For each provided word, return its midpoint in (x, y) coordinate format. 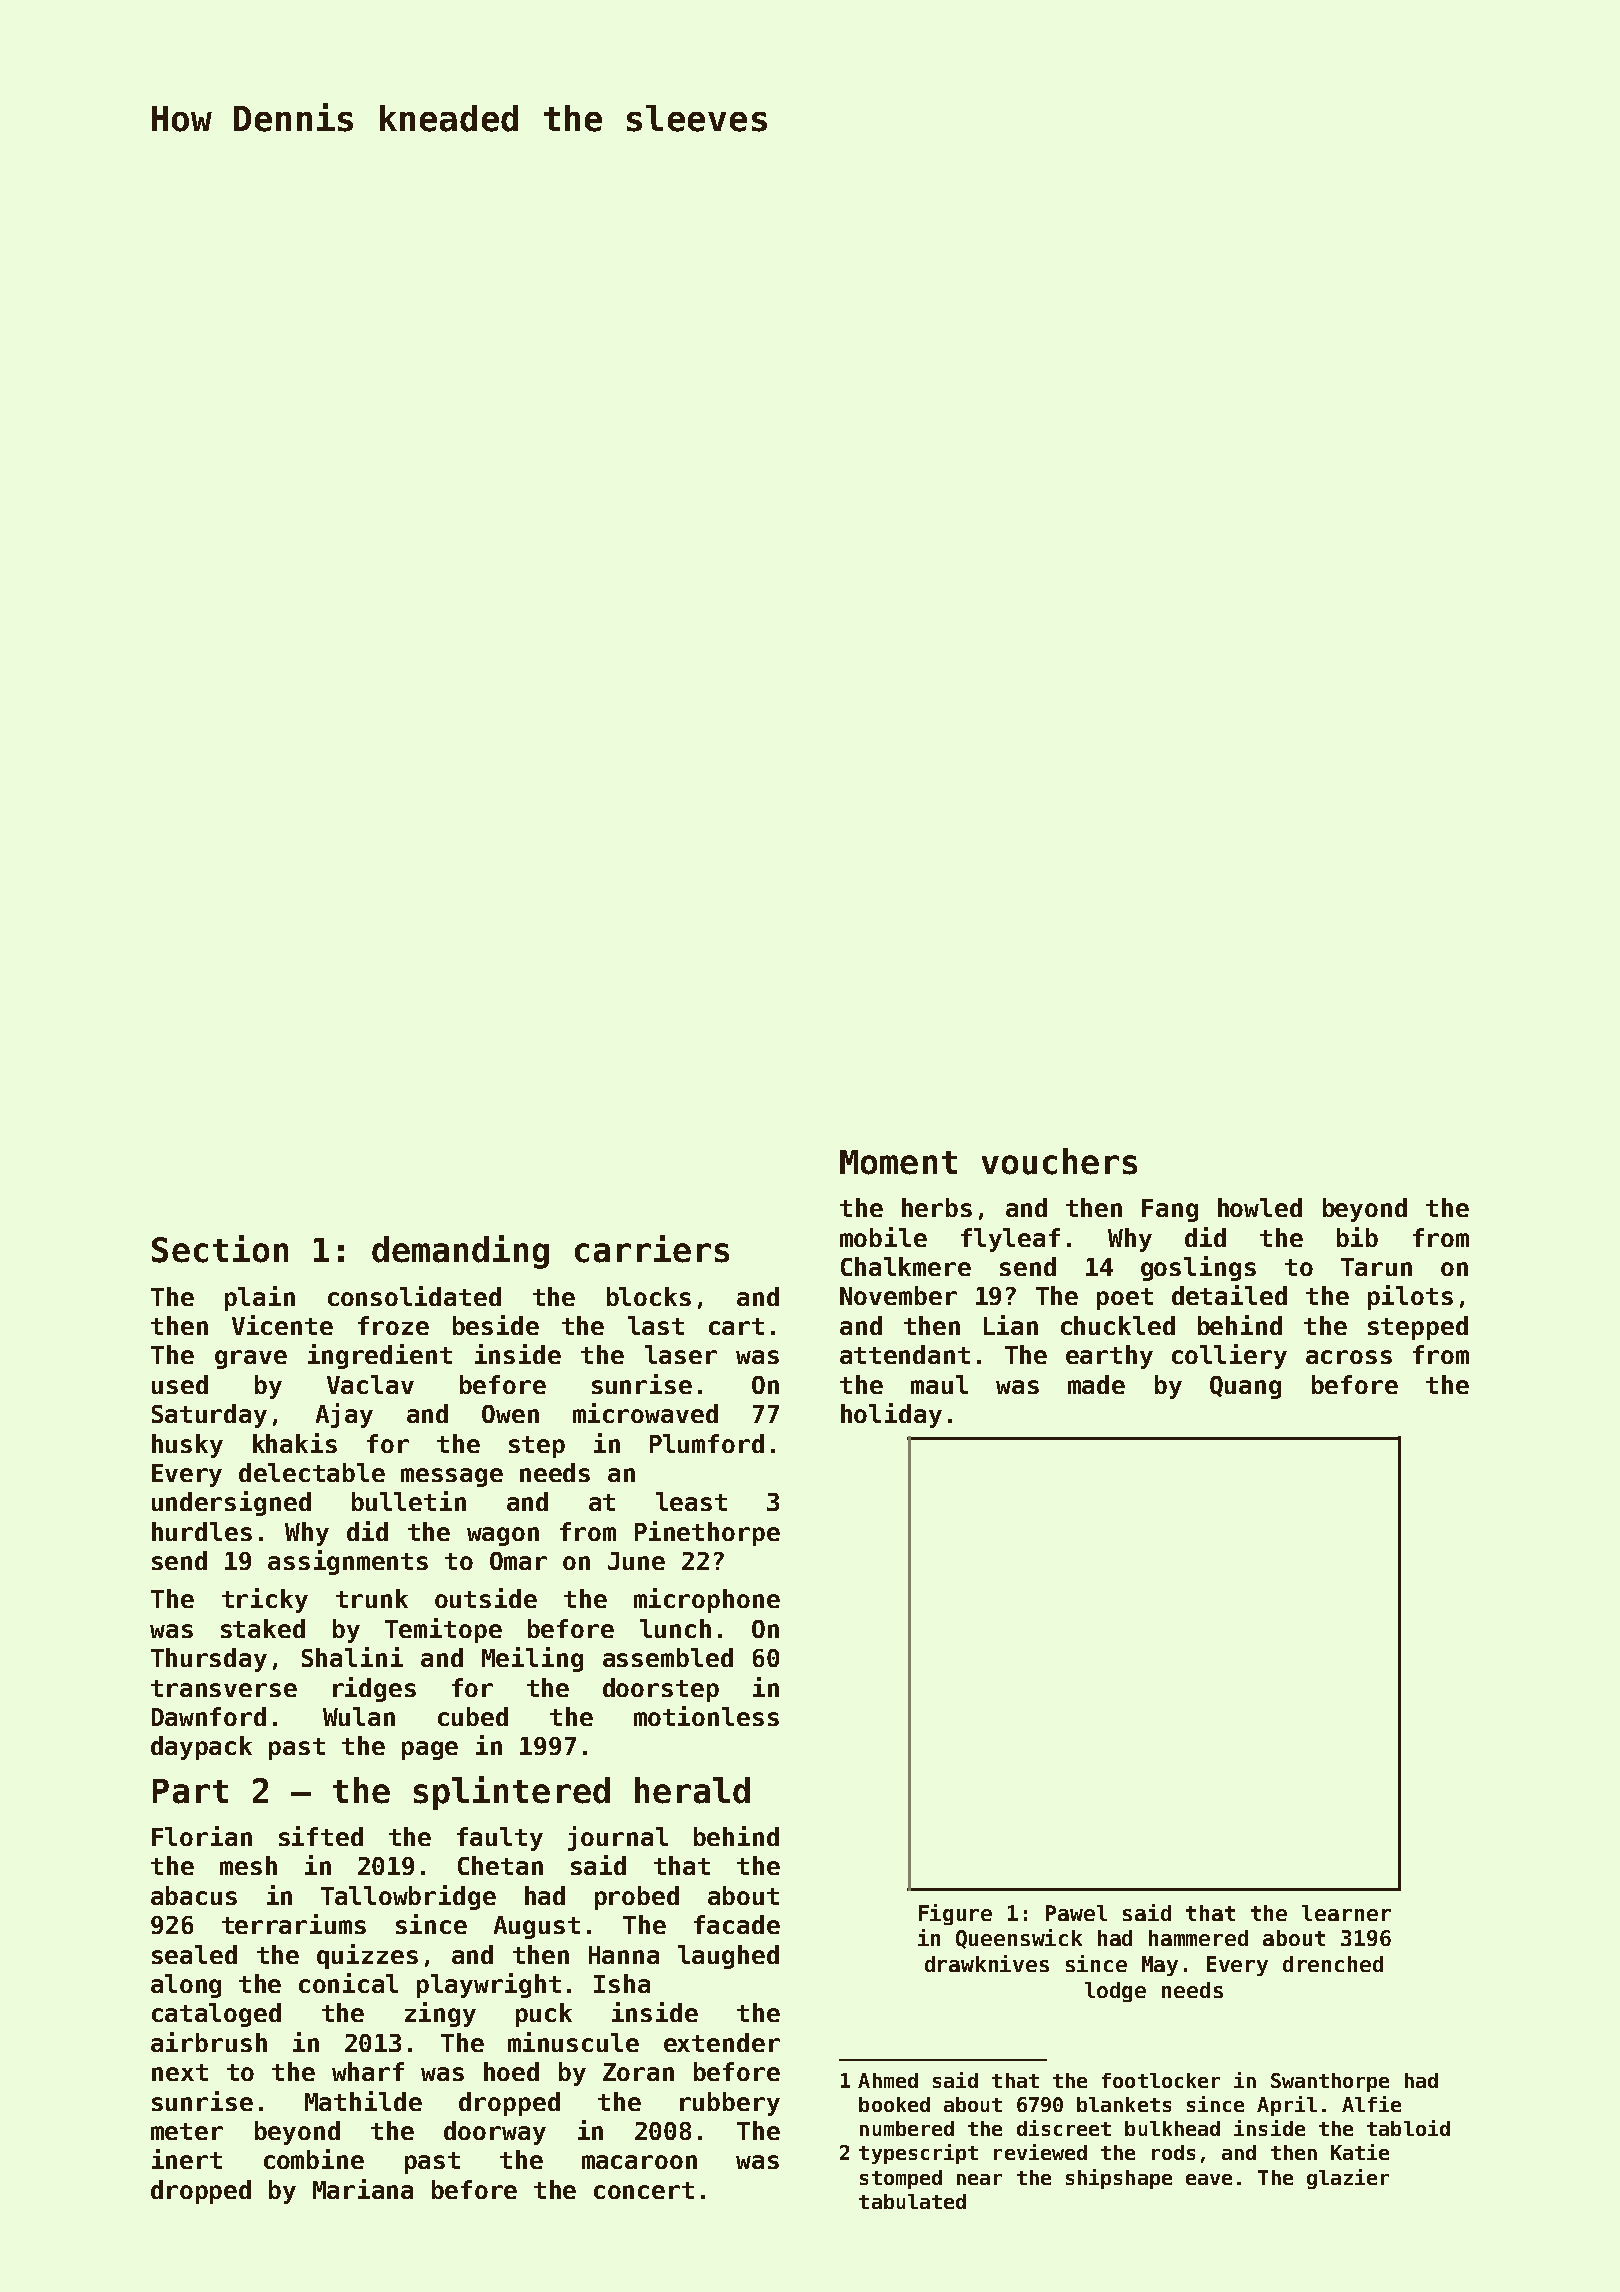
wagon (503, 1536)
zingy (440, 2014)
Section (220, 1249)
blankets (1124, 2104)
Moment (898, 1162)
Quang (1245, 1387)
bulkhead (1172, 2128)
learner (1346, 1913)
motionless (706, 1716)
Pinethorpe (707, 1533)
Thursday (209, 1660)
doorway (495, 2133)
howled (1260, 1207)
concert (644, 2190)
